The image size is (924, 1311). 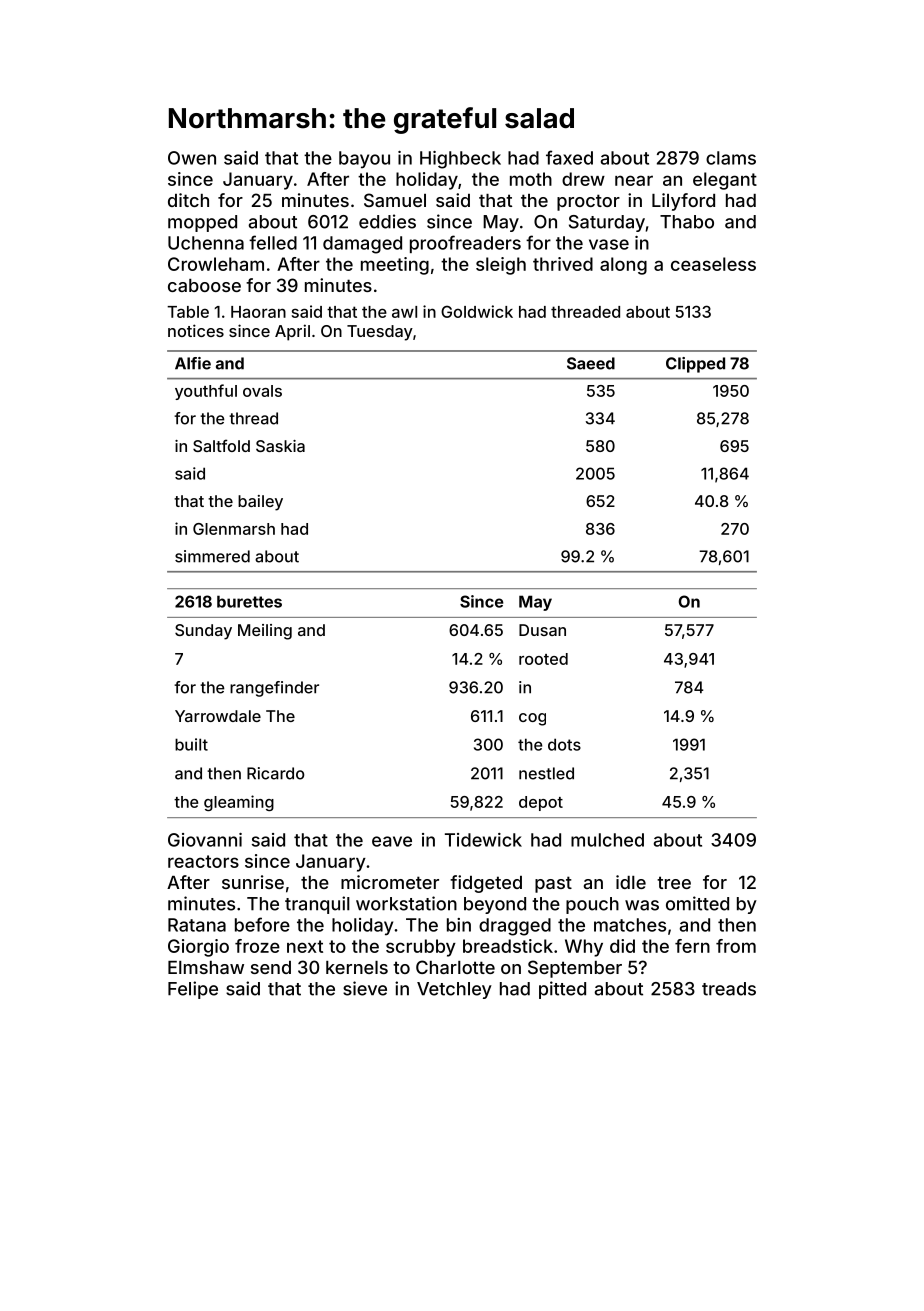 I want to click on elegant, so click(x=725, y=181).
